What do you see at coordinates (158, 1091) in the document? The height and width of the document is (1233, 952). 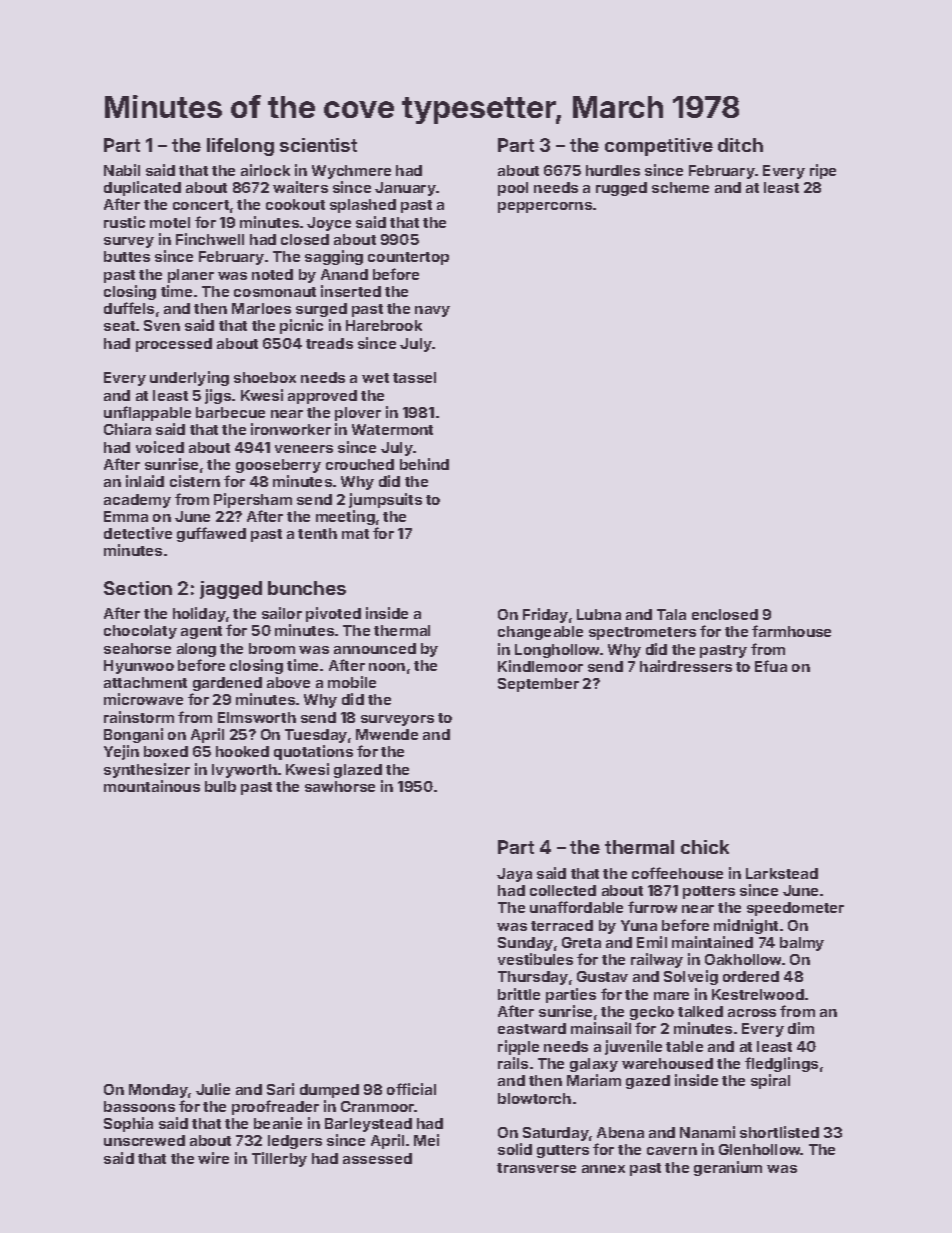 I see `Monday` at bounding box center [158, 1091].
